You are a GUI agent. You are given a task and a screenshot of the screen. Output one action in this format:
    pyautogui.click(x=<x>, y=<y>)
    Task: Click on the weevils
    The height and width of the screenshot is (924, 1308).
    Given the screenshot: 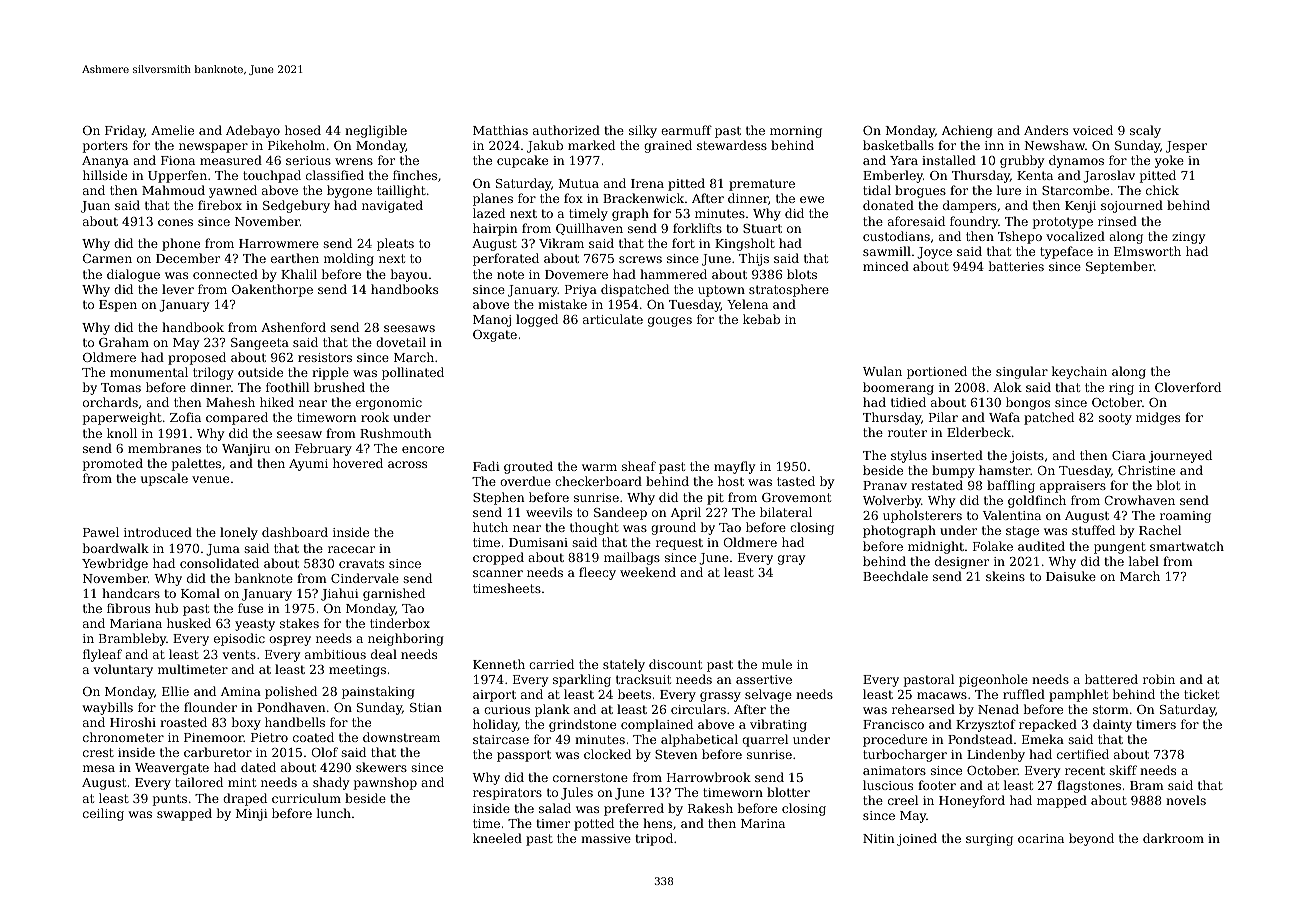 What is the action you would take?
    pyautogui.click(x=549, y=512)
